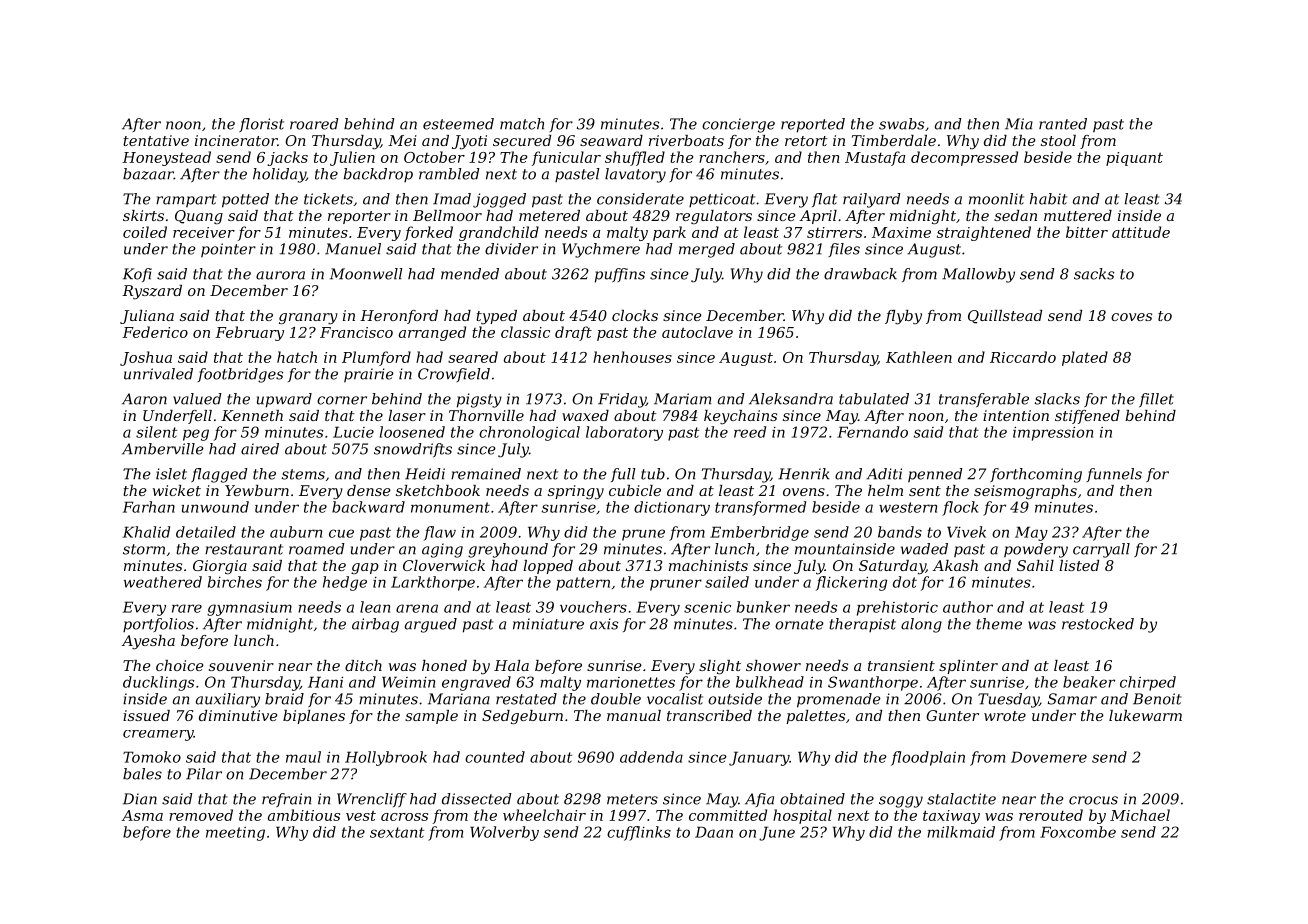 The width and height of the page is (1308, 924). What do you see at coordinates (328, 199) in the page?
I see `tickets` at bounding box center [328, 199].
